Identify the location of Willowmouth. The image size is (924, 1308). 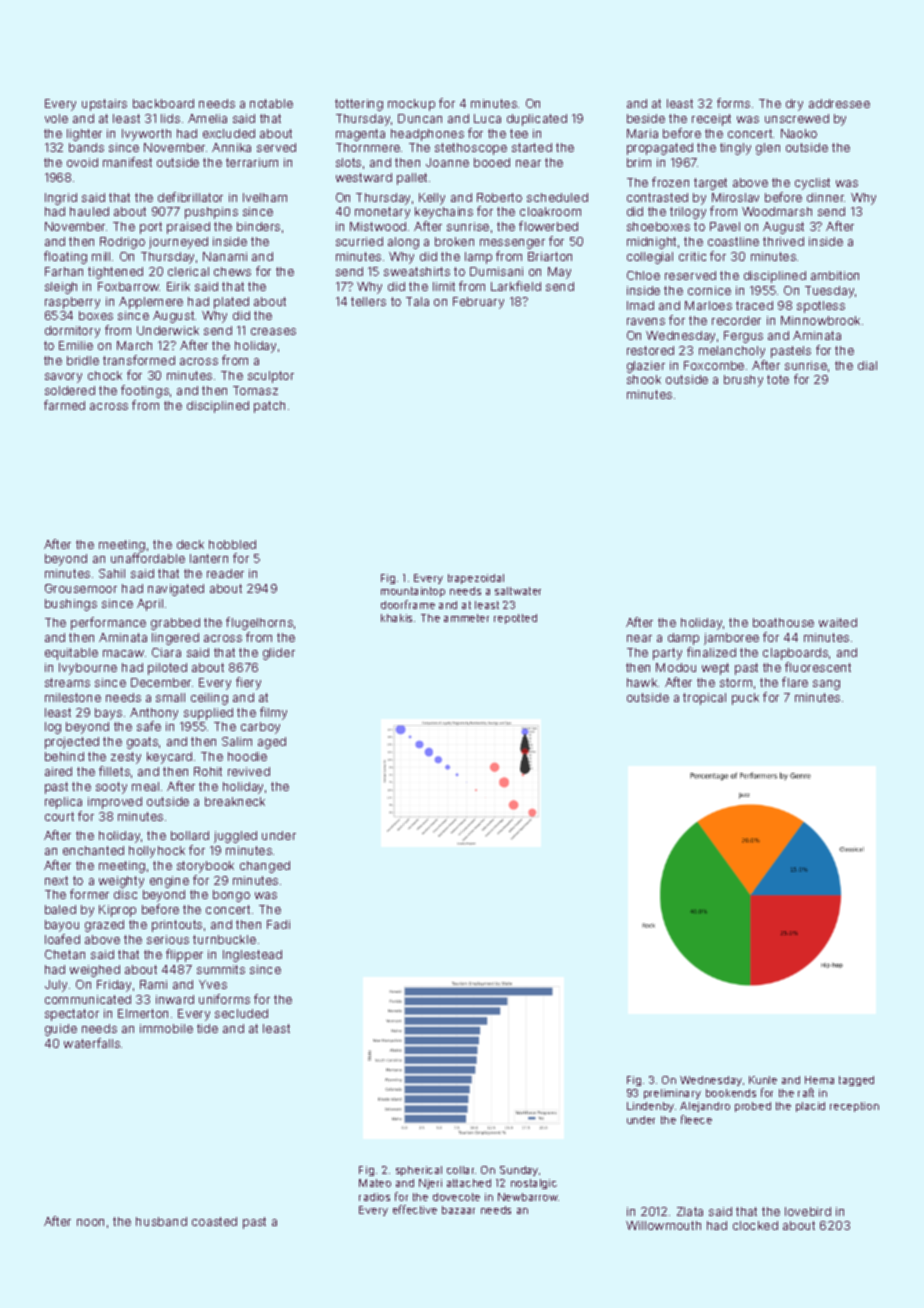
(663, 1225).
